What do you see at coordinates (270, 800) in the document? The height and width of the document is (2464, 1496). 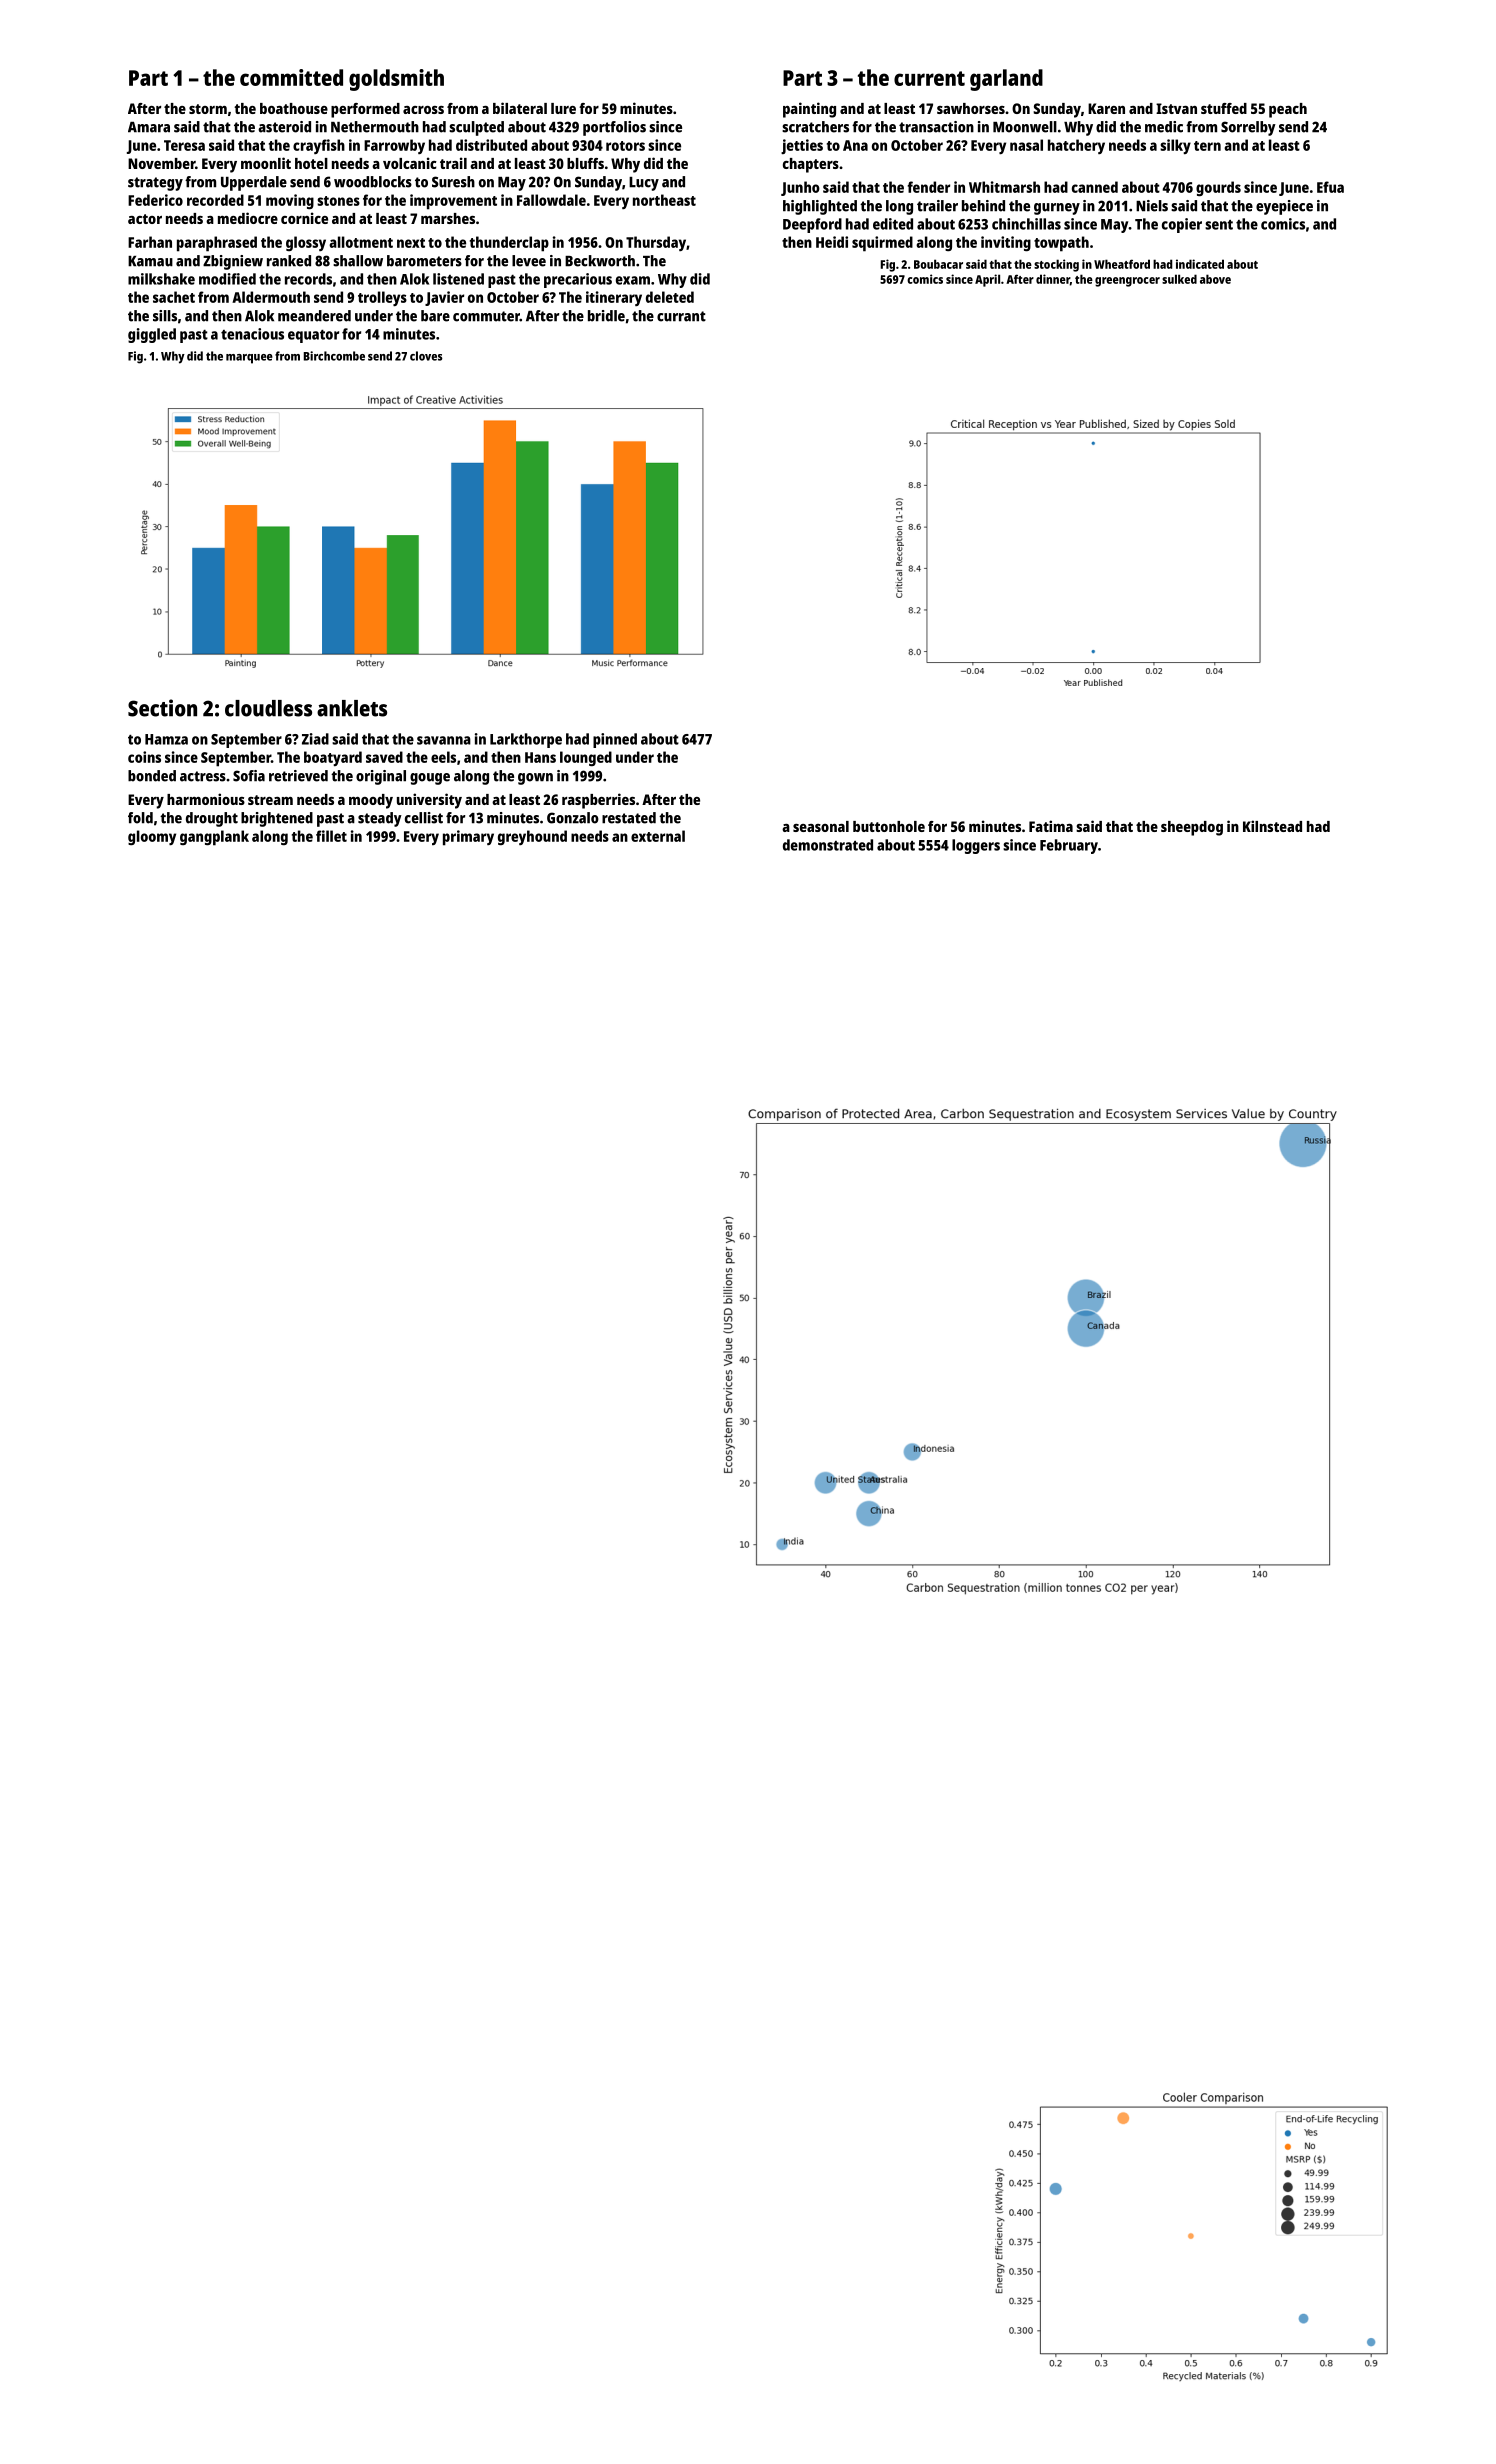 I see `stream` at bounding box center [270, 800].
